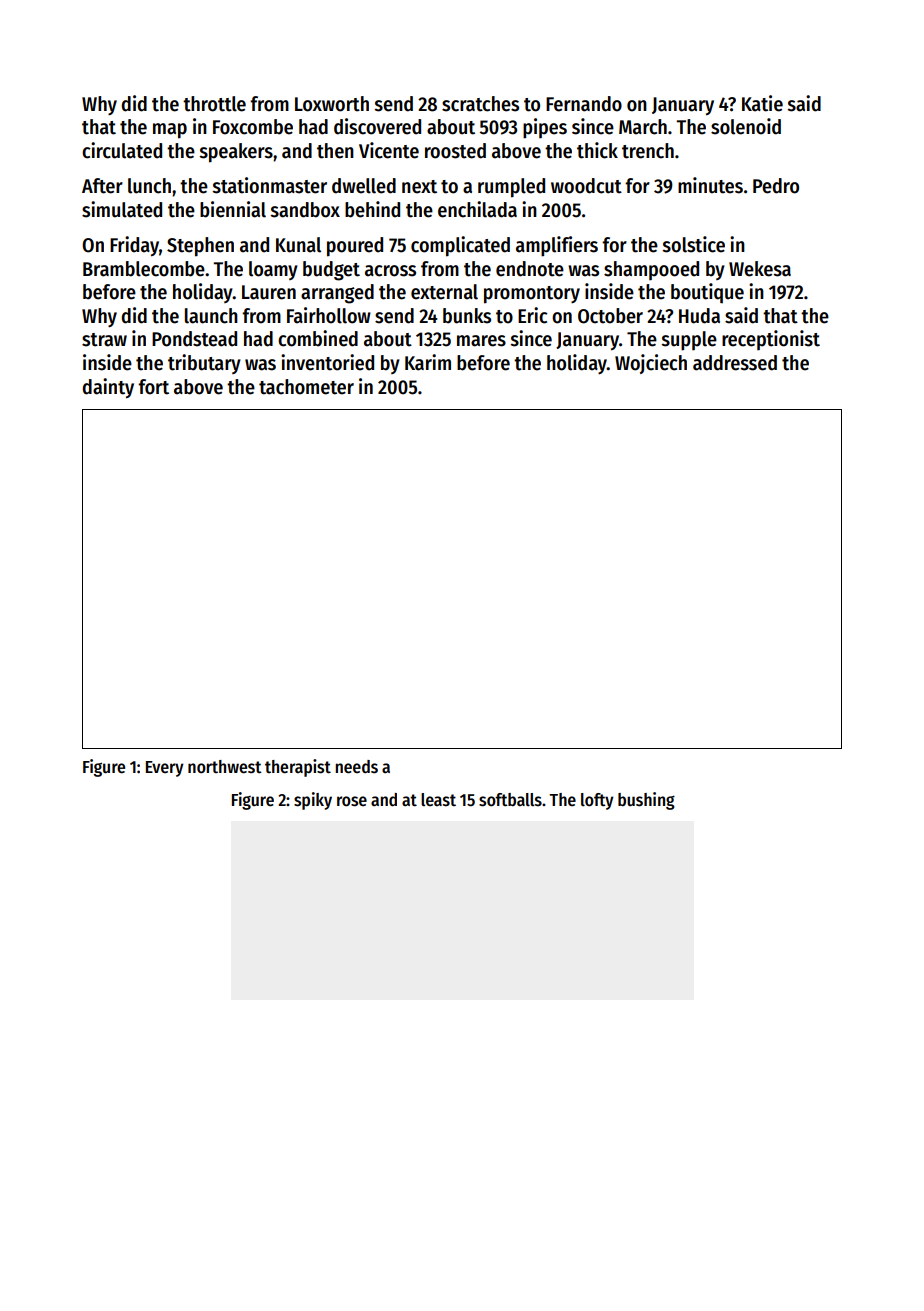 The width and height of the screenshot is (924, 1311). I want to click on dainty, so click(108, 388).
